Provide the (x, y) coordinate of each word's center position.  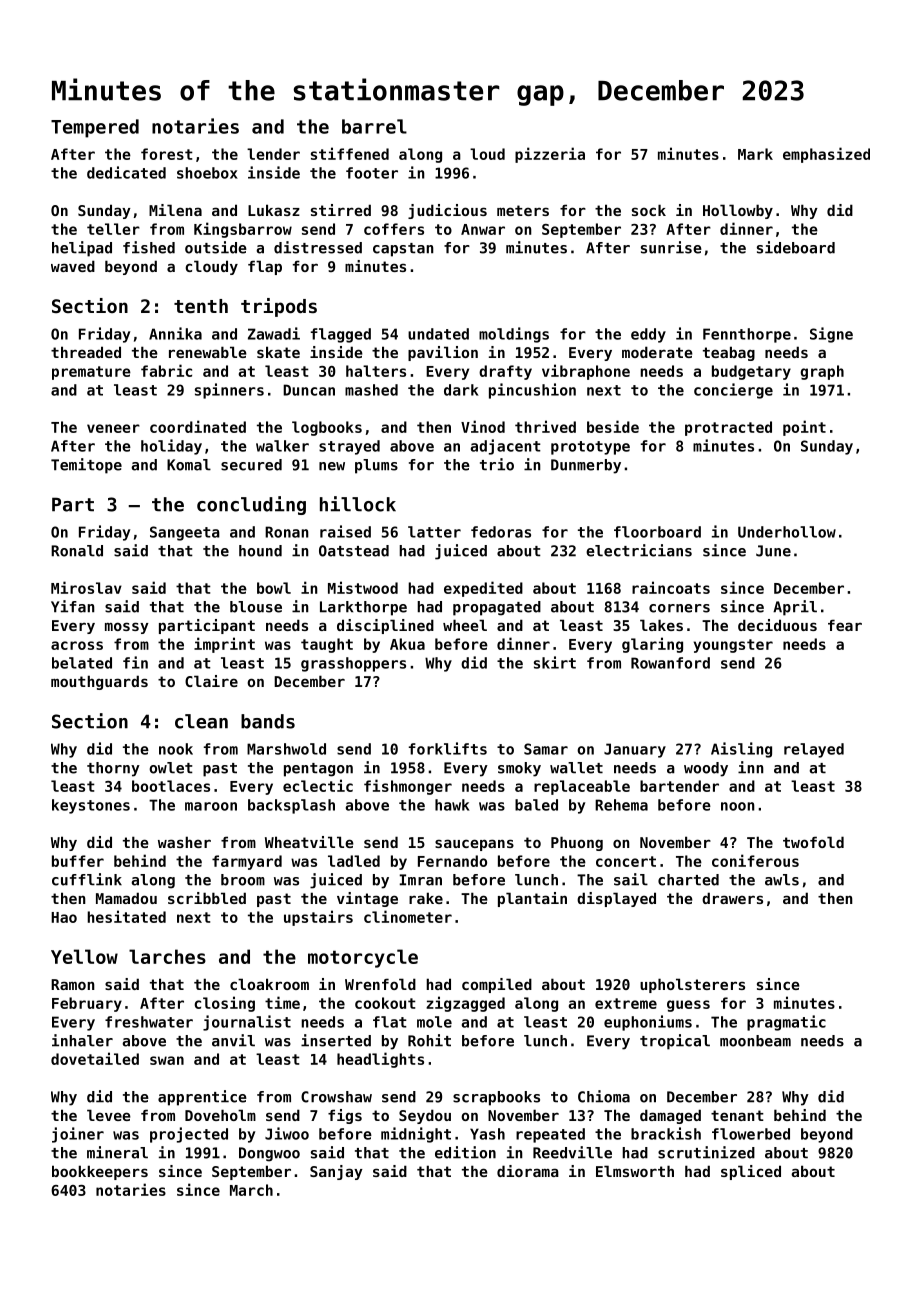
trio (497, 464)
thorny (113, 769)
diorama (528, 1171)
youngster (733, 646)
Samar (546, 749)
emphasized (826, 155)
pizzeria (550, 155)
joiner (78, 1135)
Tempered (95, 128)
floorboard (657, 532)
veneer (113, 428)
